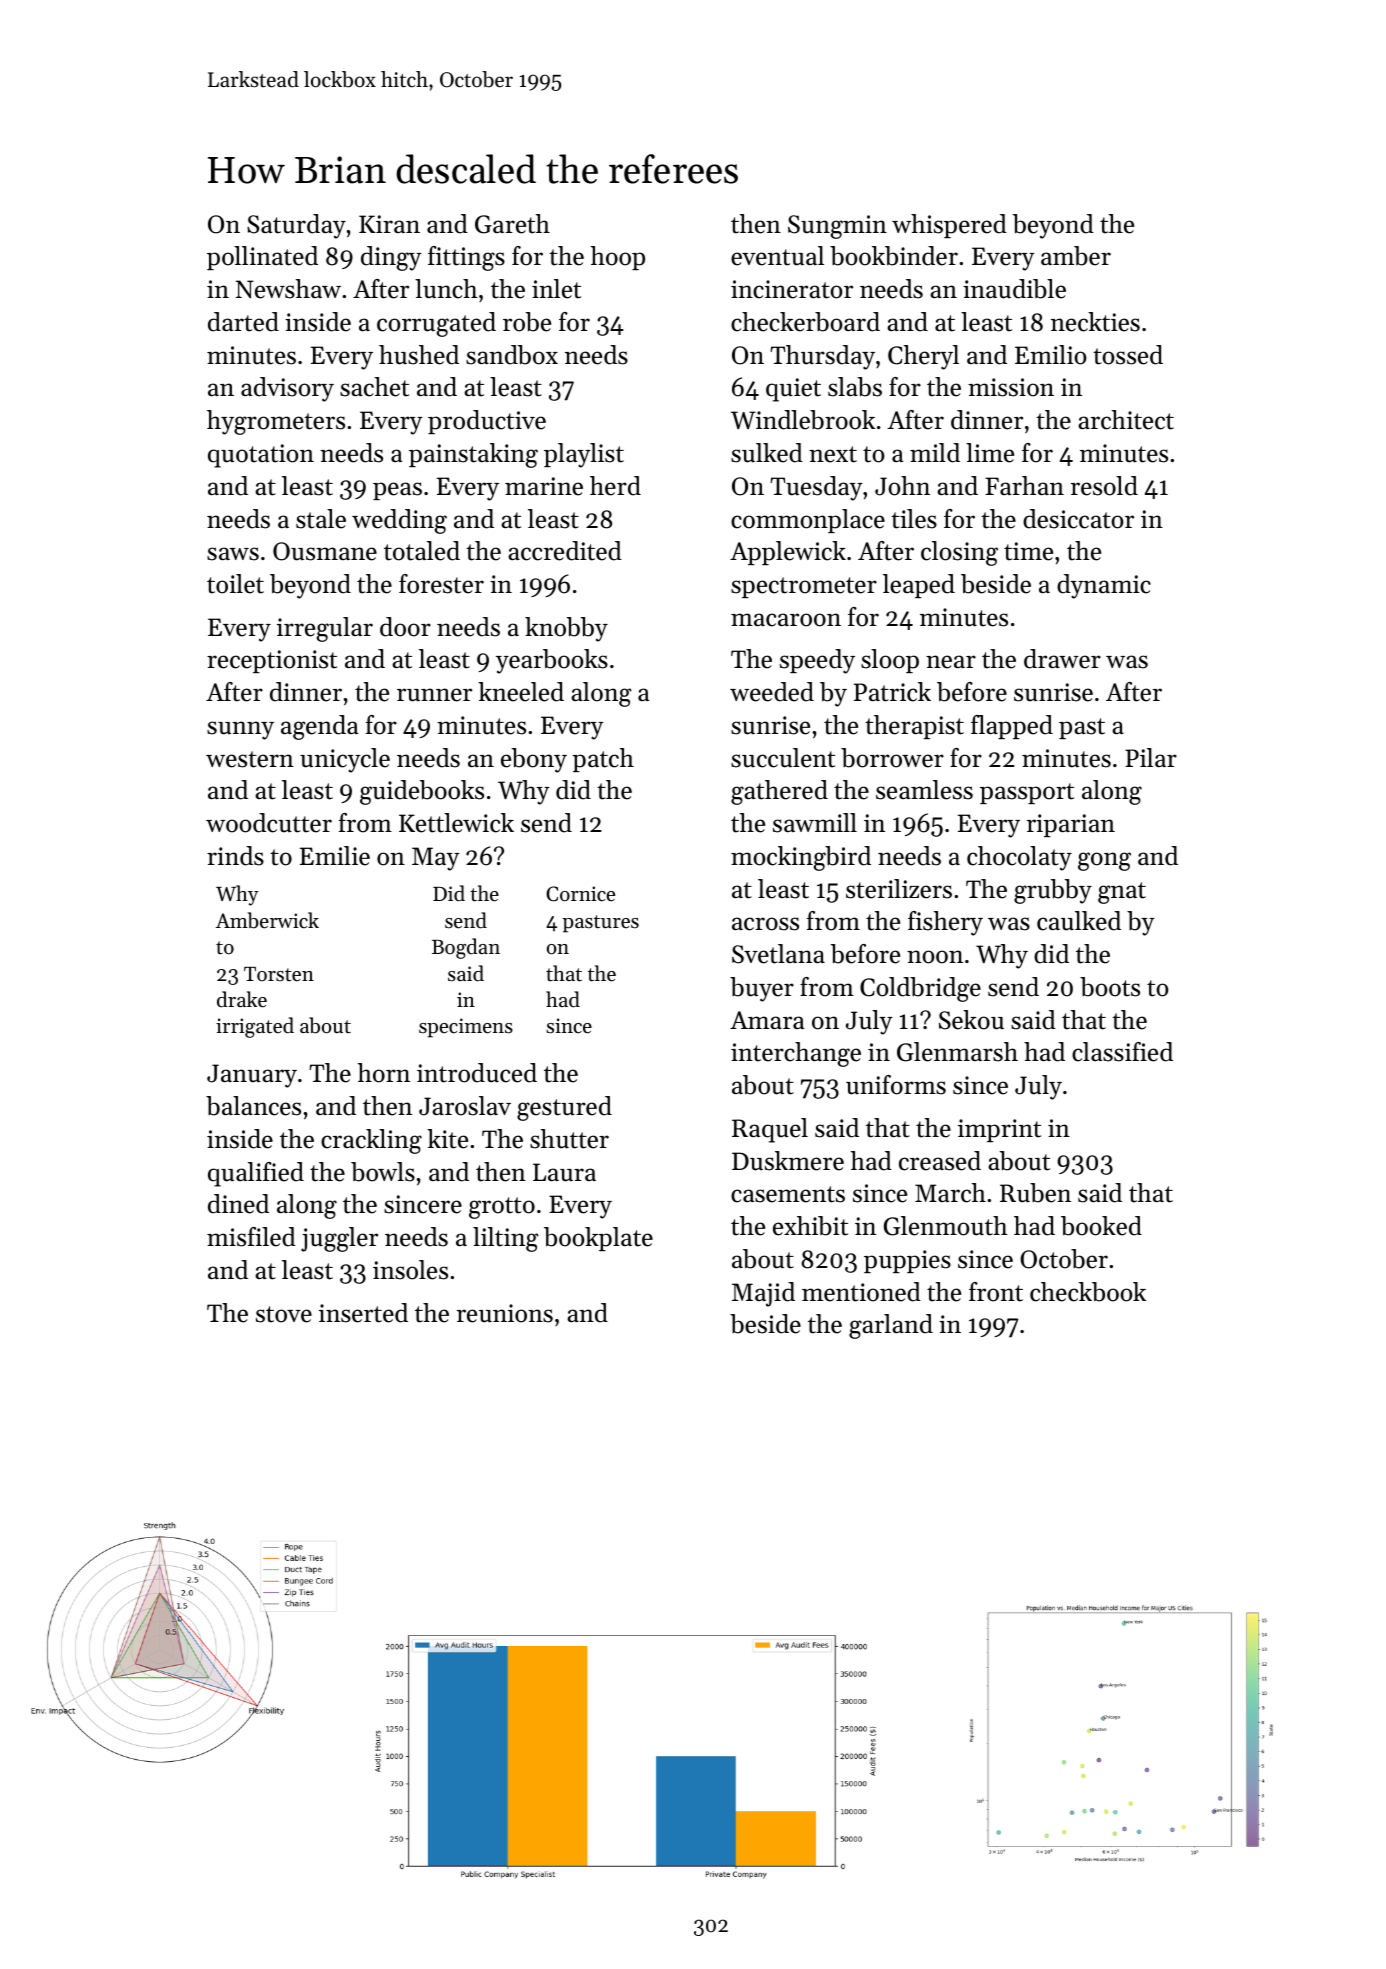  I want to click on drawer, so click(1062, 659).
